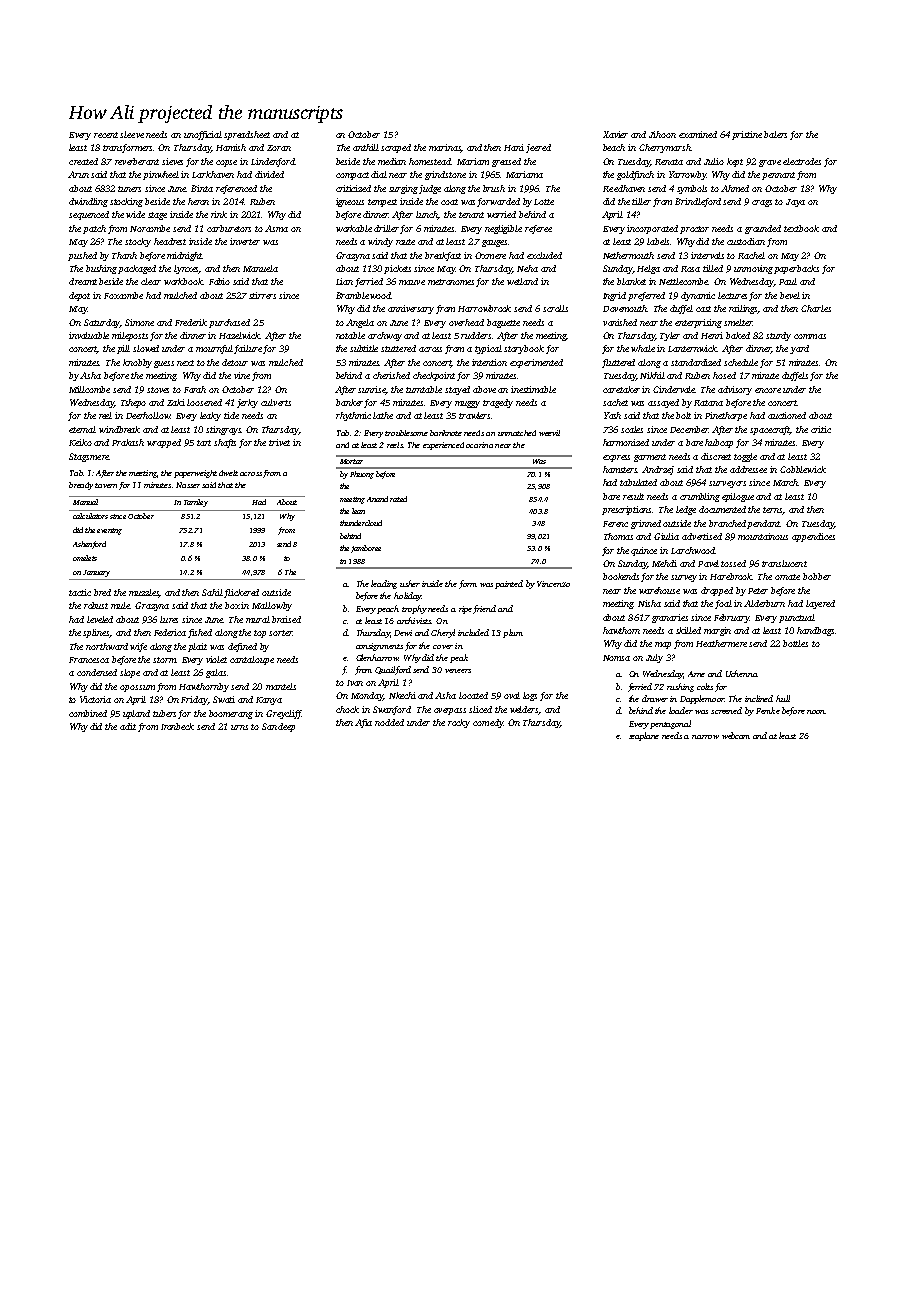 This image has width=908, height=1316. I want to click on marinas, so click(445, 148).
